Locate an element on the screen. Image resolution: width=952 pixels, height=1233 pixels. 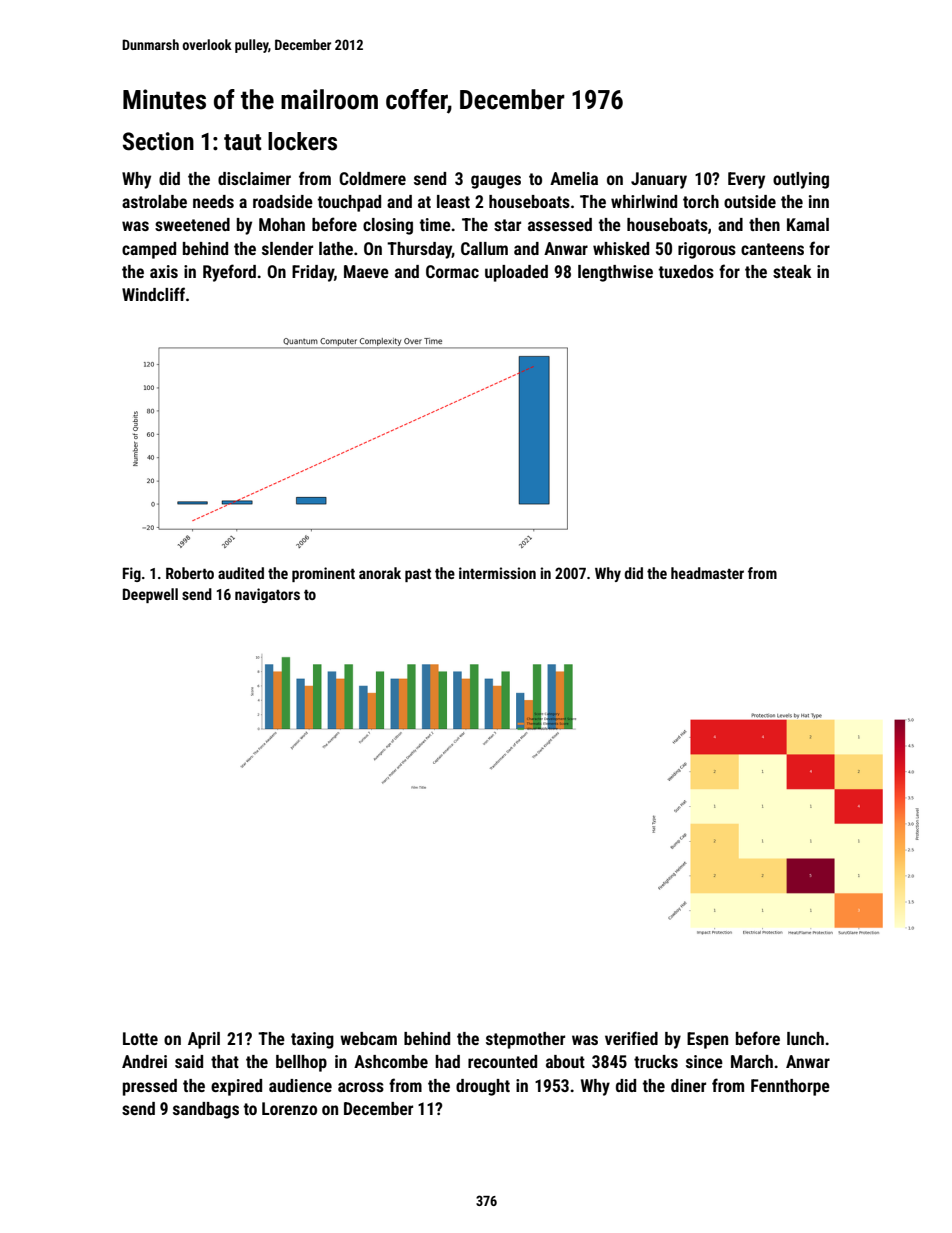
Section is located at coordinates (158, 141).
